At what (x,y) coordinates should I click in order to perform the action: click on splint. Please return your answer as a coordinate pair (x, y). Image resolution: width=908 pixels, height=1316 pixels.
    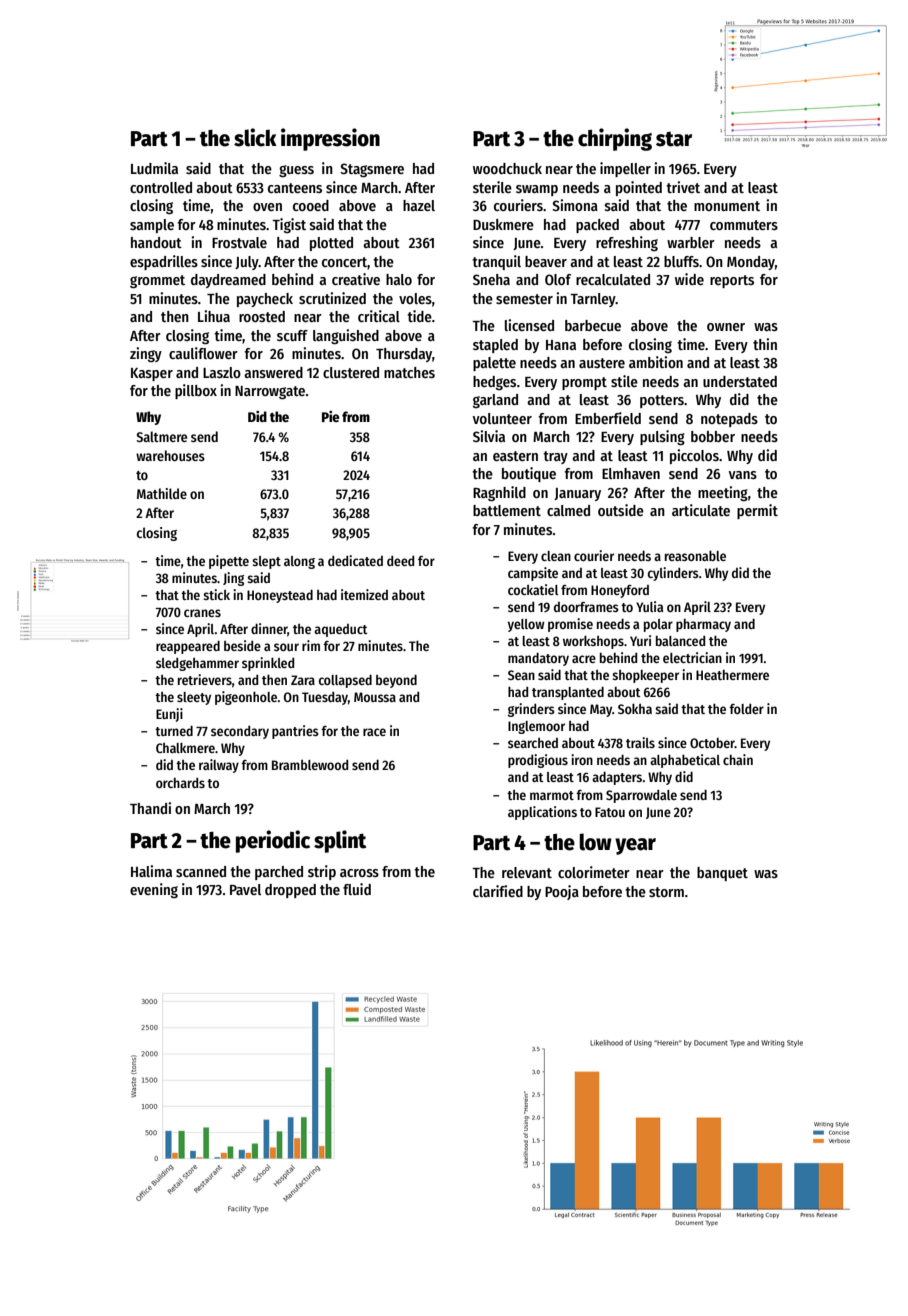
    Looking at the image, I should click on (340, 841).
